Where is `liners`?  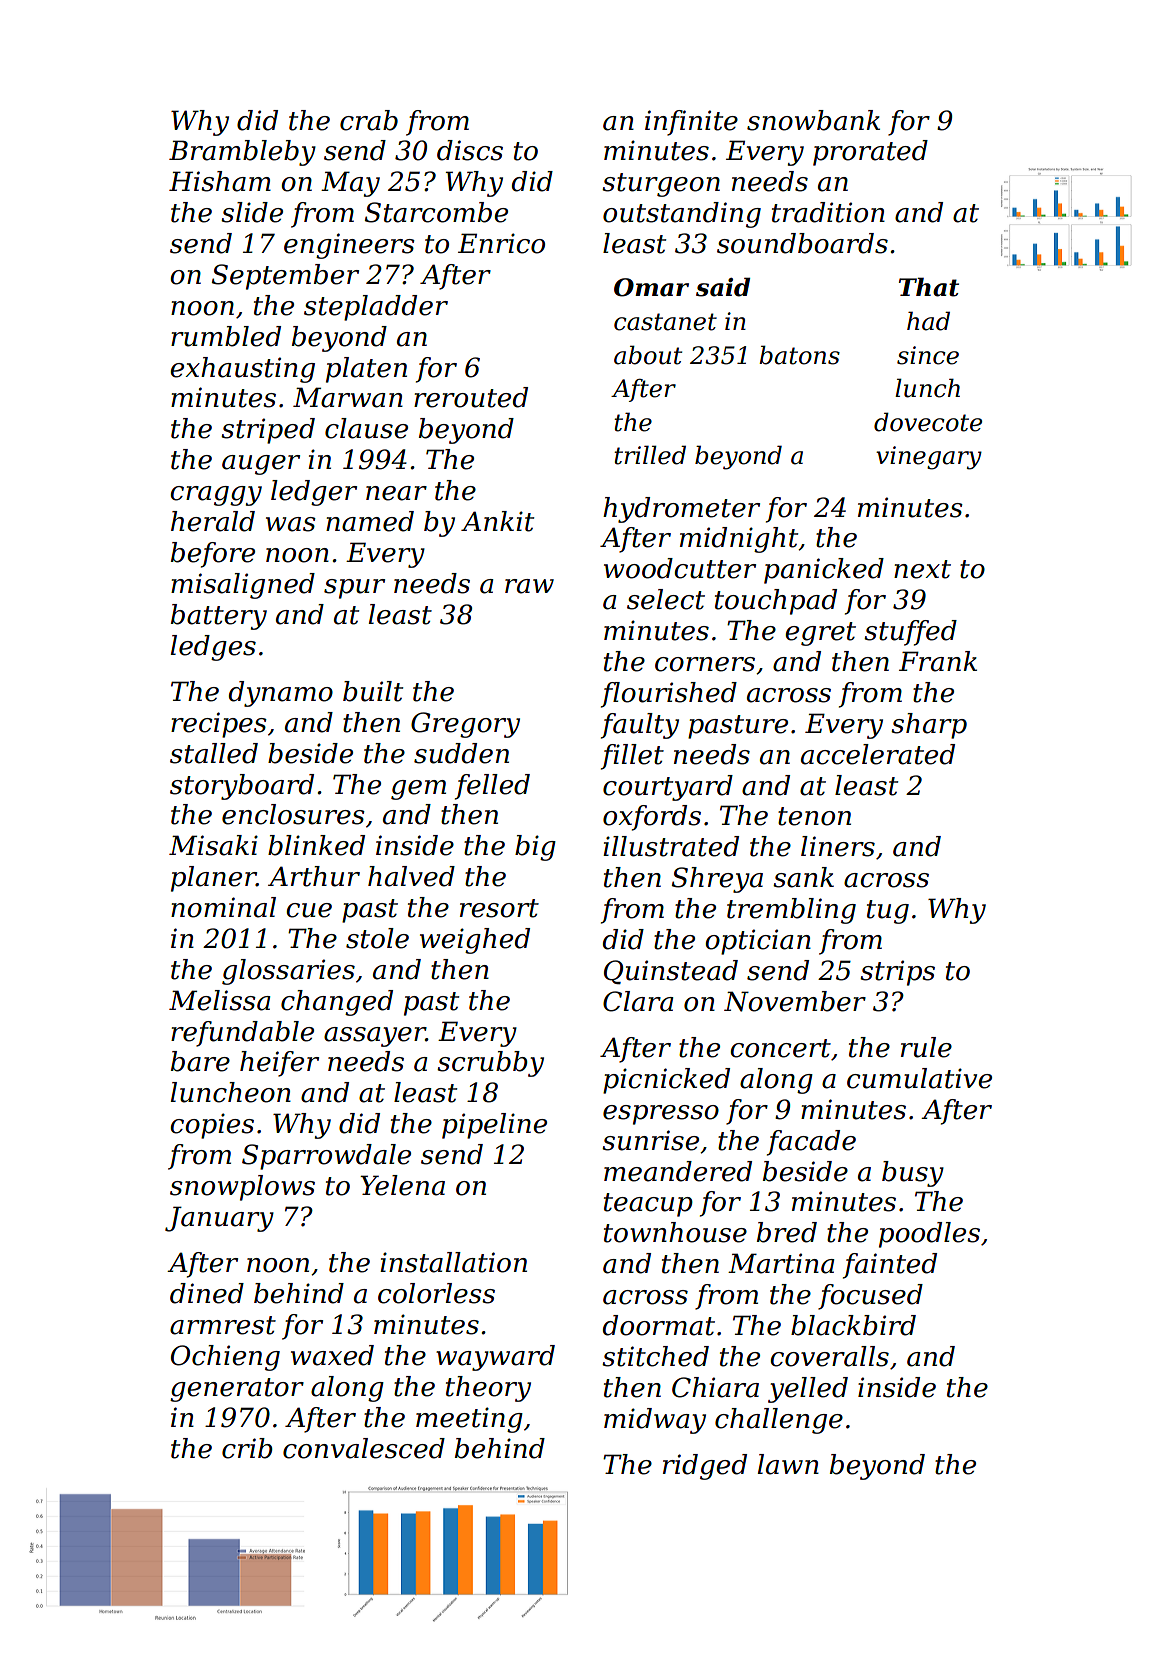 liners is located at coordinates (838, 846).
